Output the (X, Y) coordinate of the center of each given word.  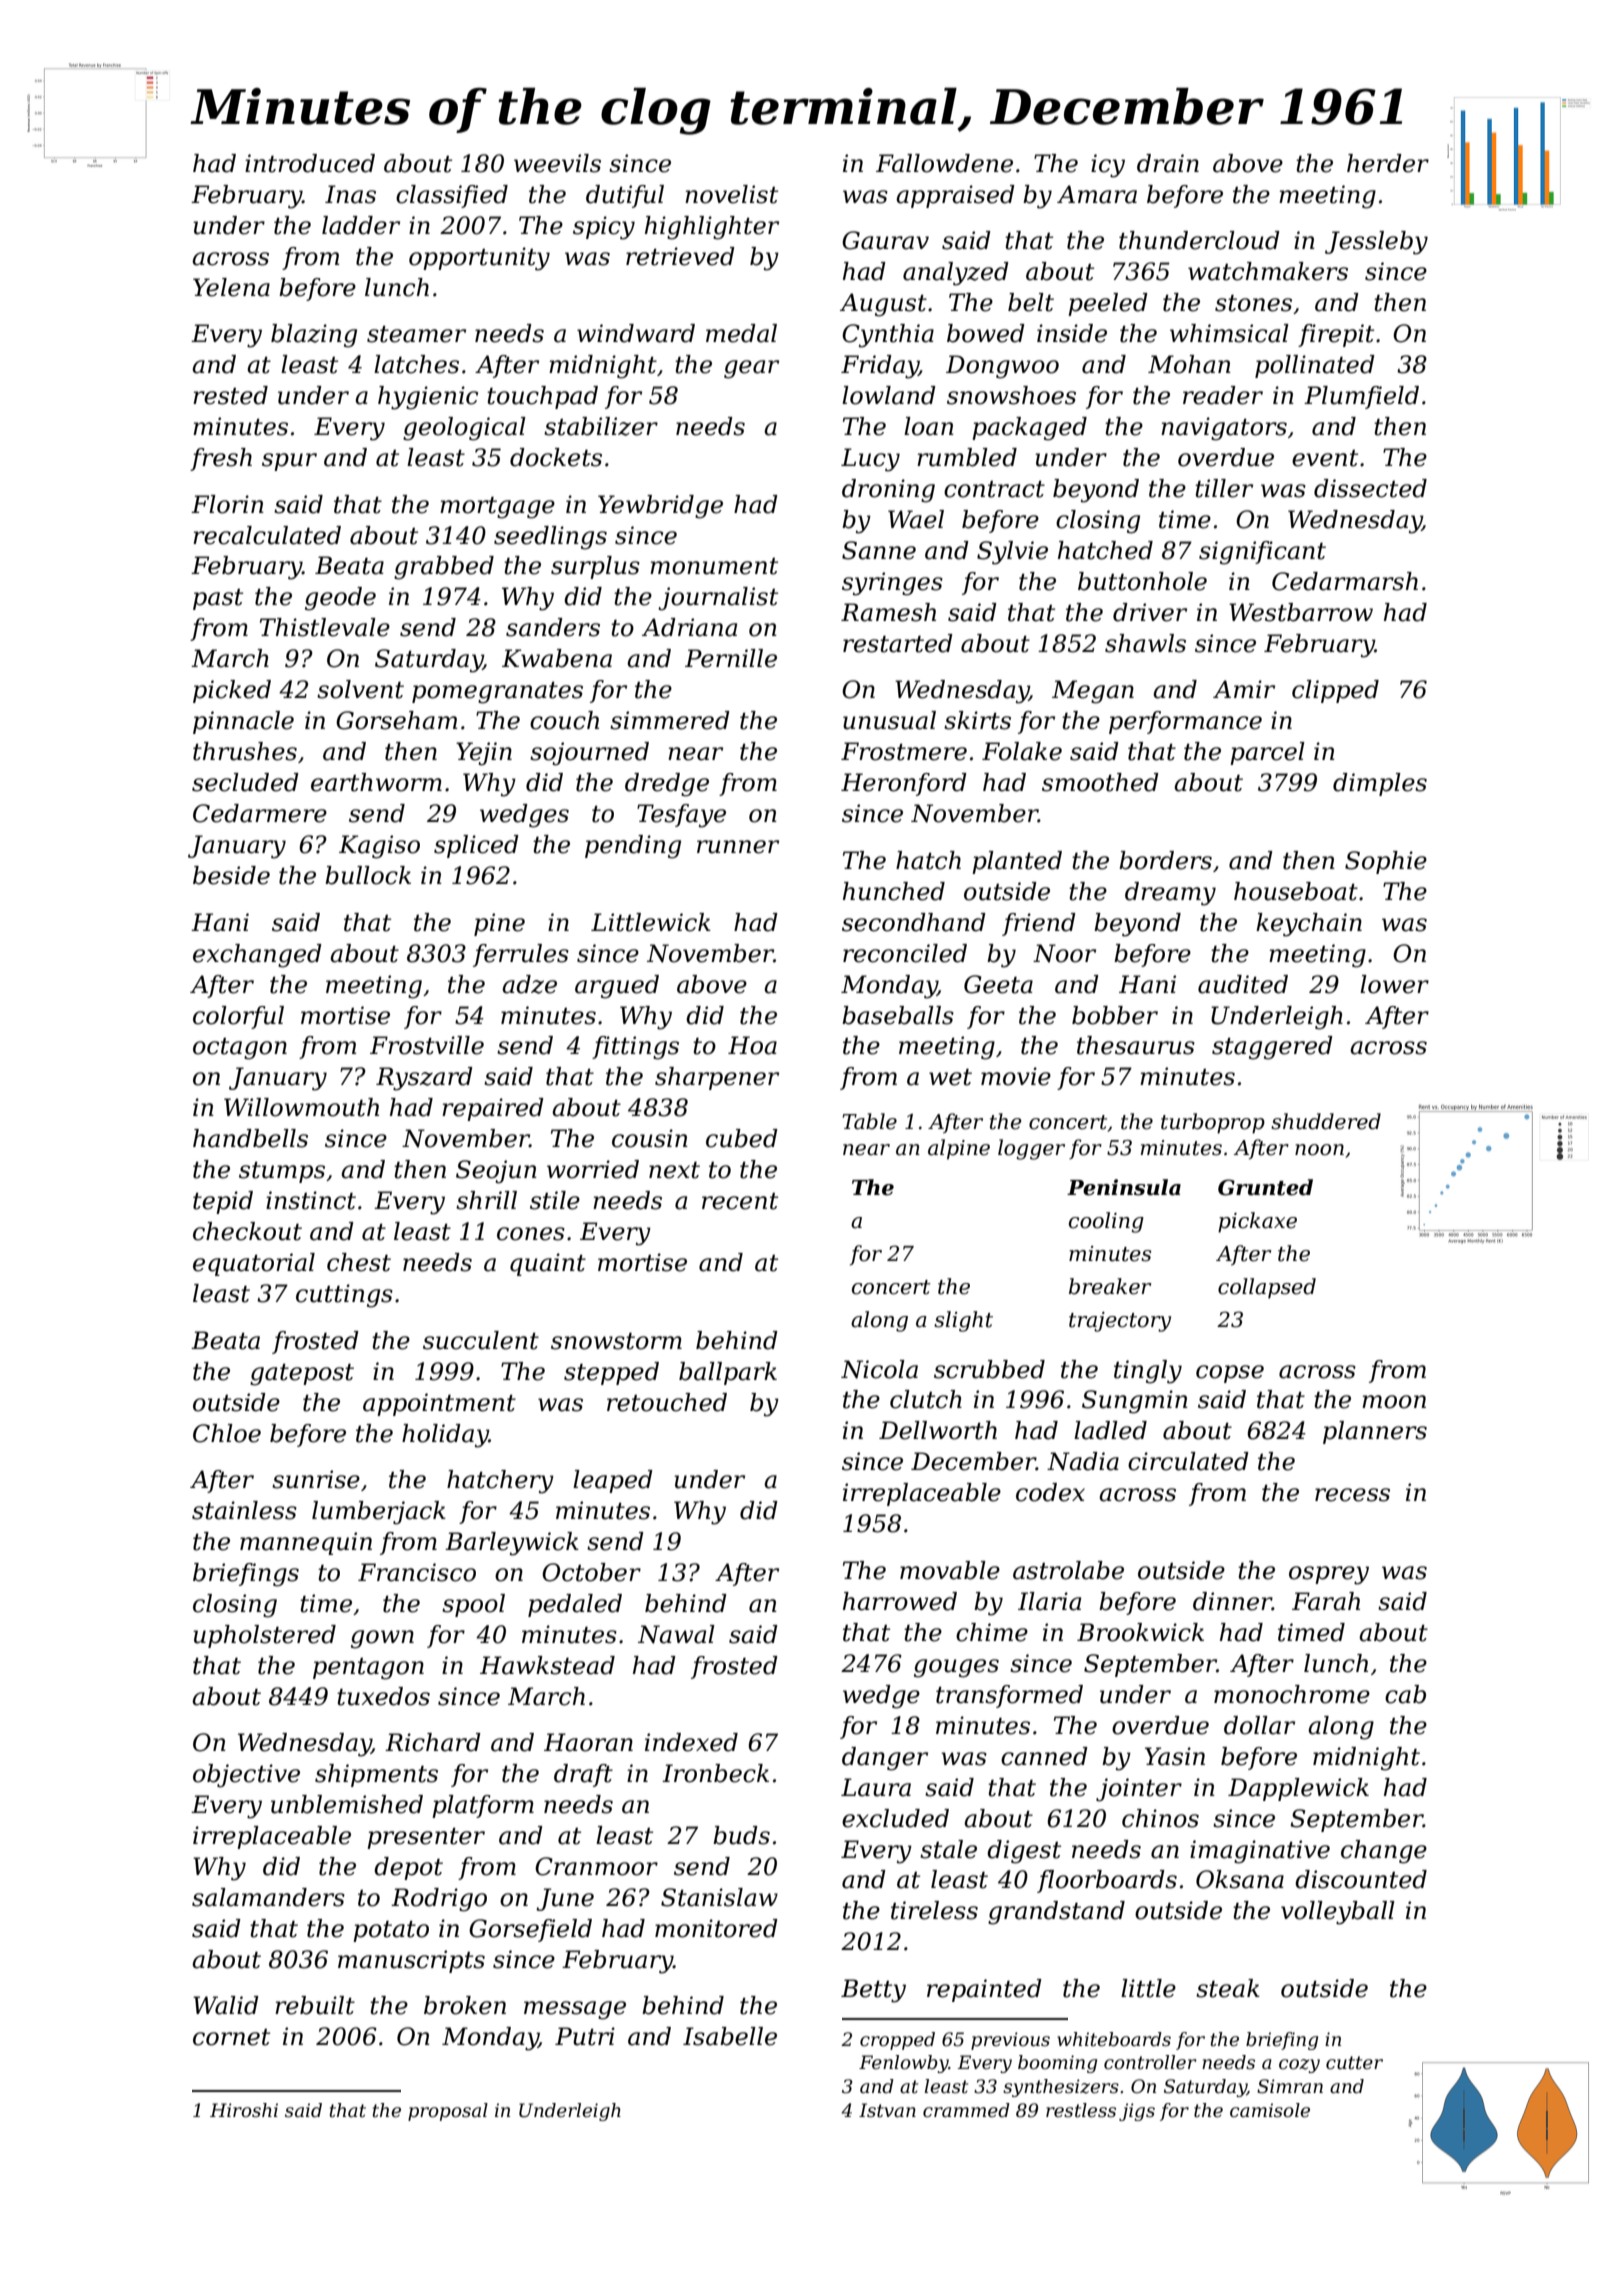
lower (1394, 984)
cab (1405, 1694)
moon (1394, 1402)
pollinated (1315, 366)
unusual (889, 720)
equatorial (254, 1264)
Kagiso (379, 847)
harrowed (900, 1601)
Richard (433, 1742)
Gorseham (396, 720)
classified (452, 196)
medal (741, 333)
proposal (448, 2112)
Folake (1022, 751)
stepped (611, 1373)
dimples (1380, 784)
